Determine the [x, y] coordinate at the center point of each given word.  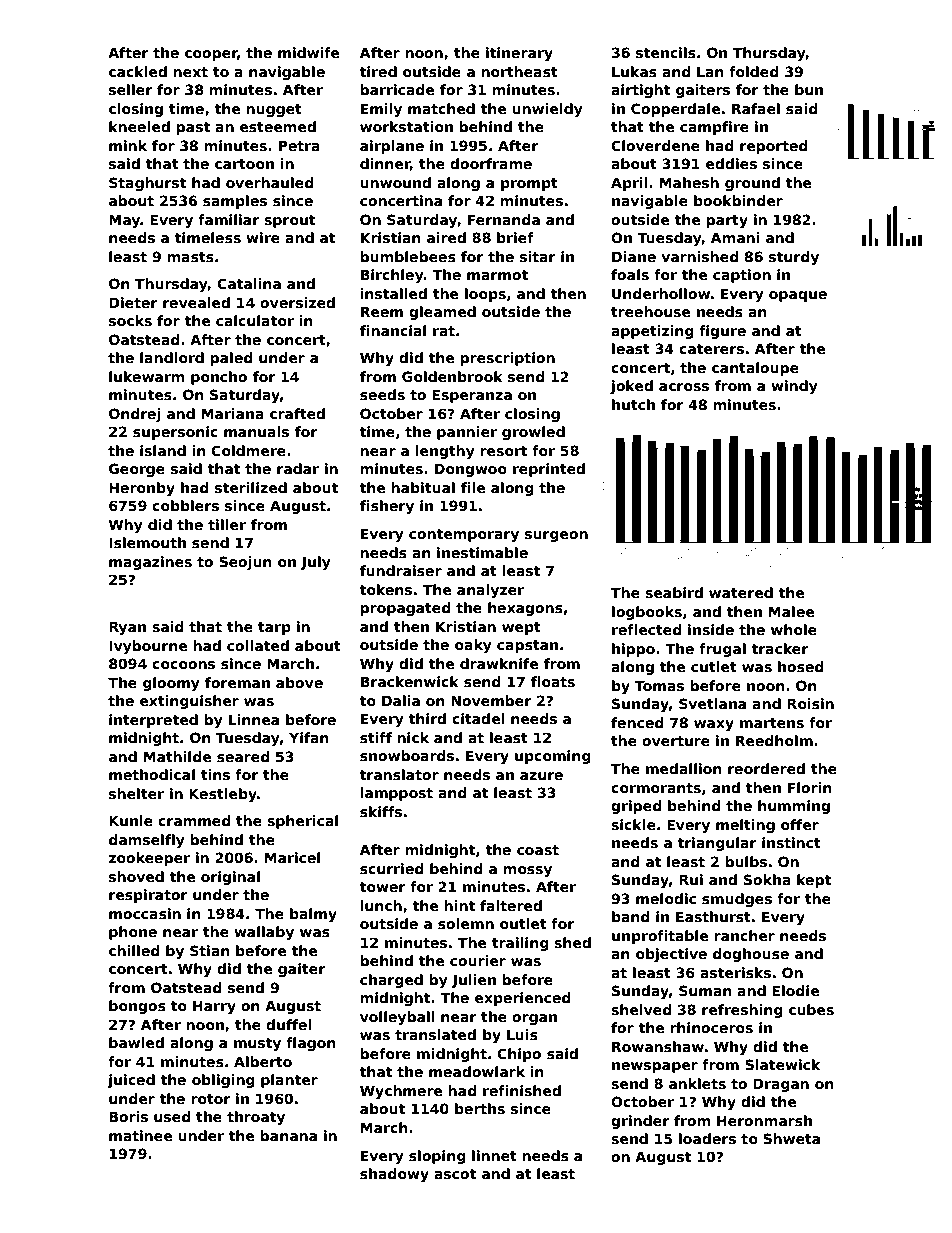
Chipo [519, 1055]
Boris [128, 1116]
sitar [538, 256]
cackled [138, 71]
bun [809, 89]
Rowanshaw [658, 1046]
